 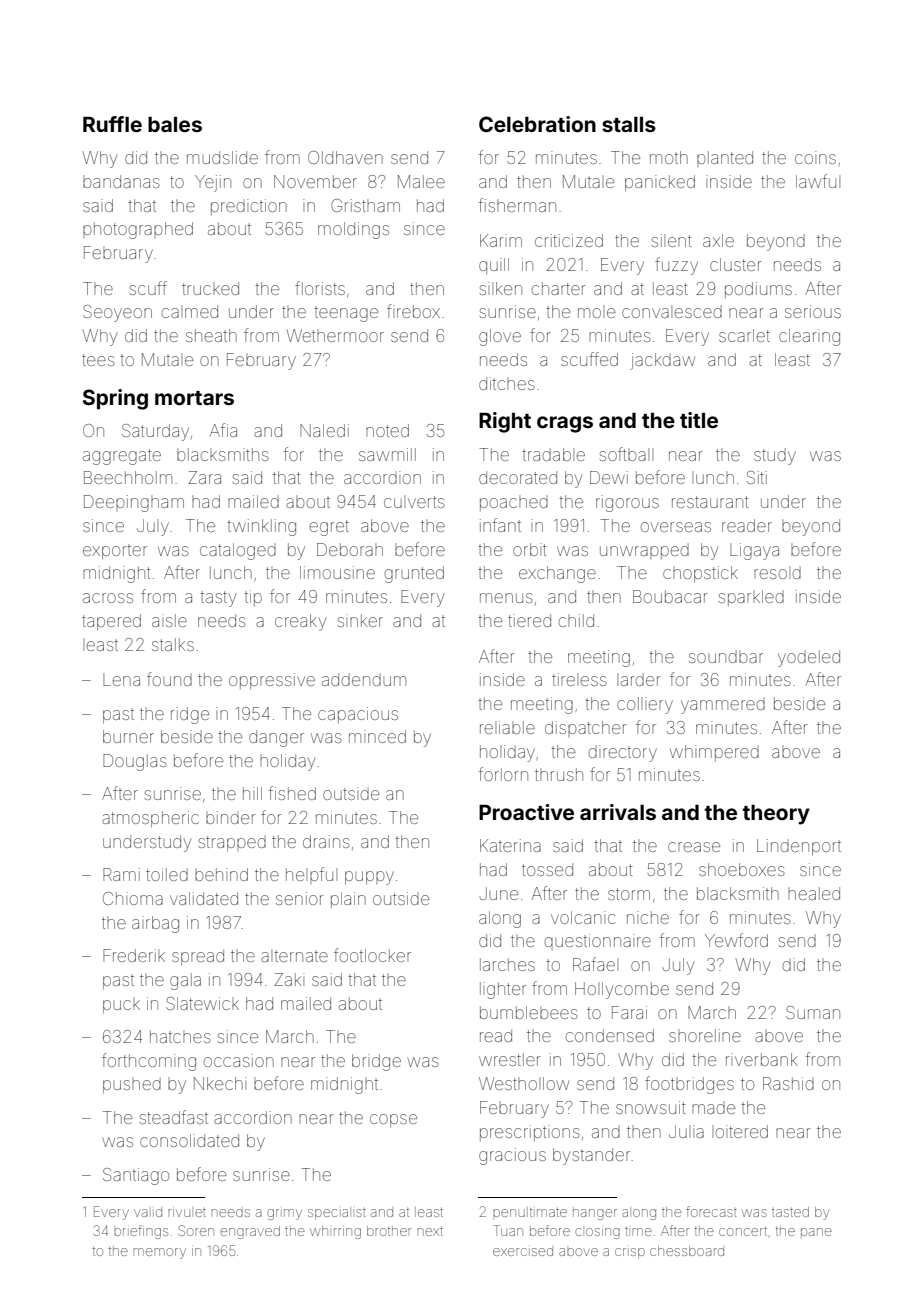 What do you see at coordinates (776, 815) in the page?
I see `theory` at bounding box center [776, 815].
